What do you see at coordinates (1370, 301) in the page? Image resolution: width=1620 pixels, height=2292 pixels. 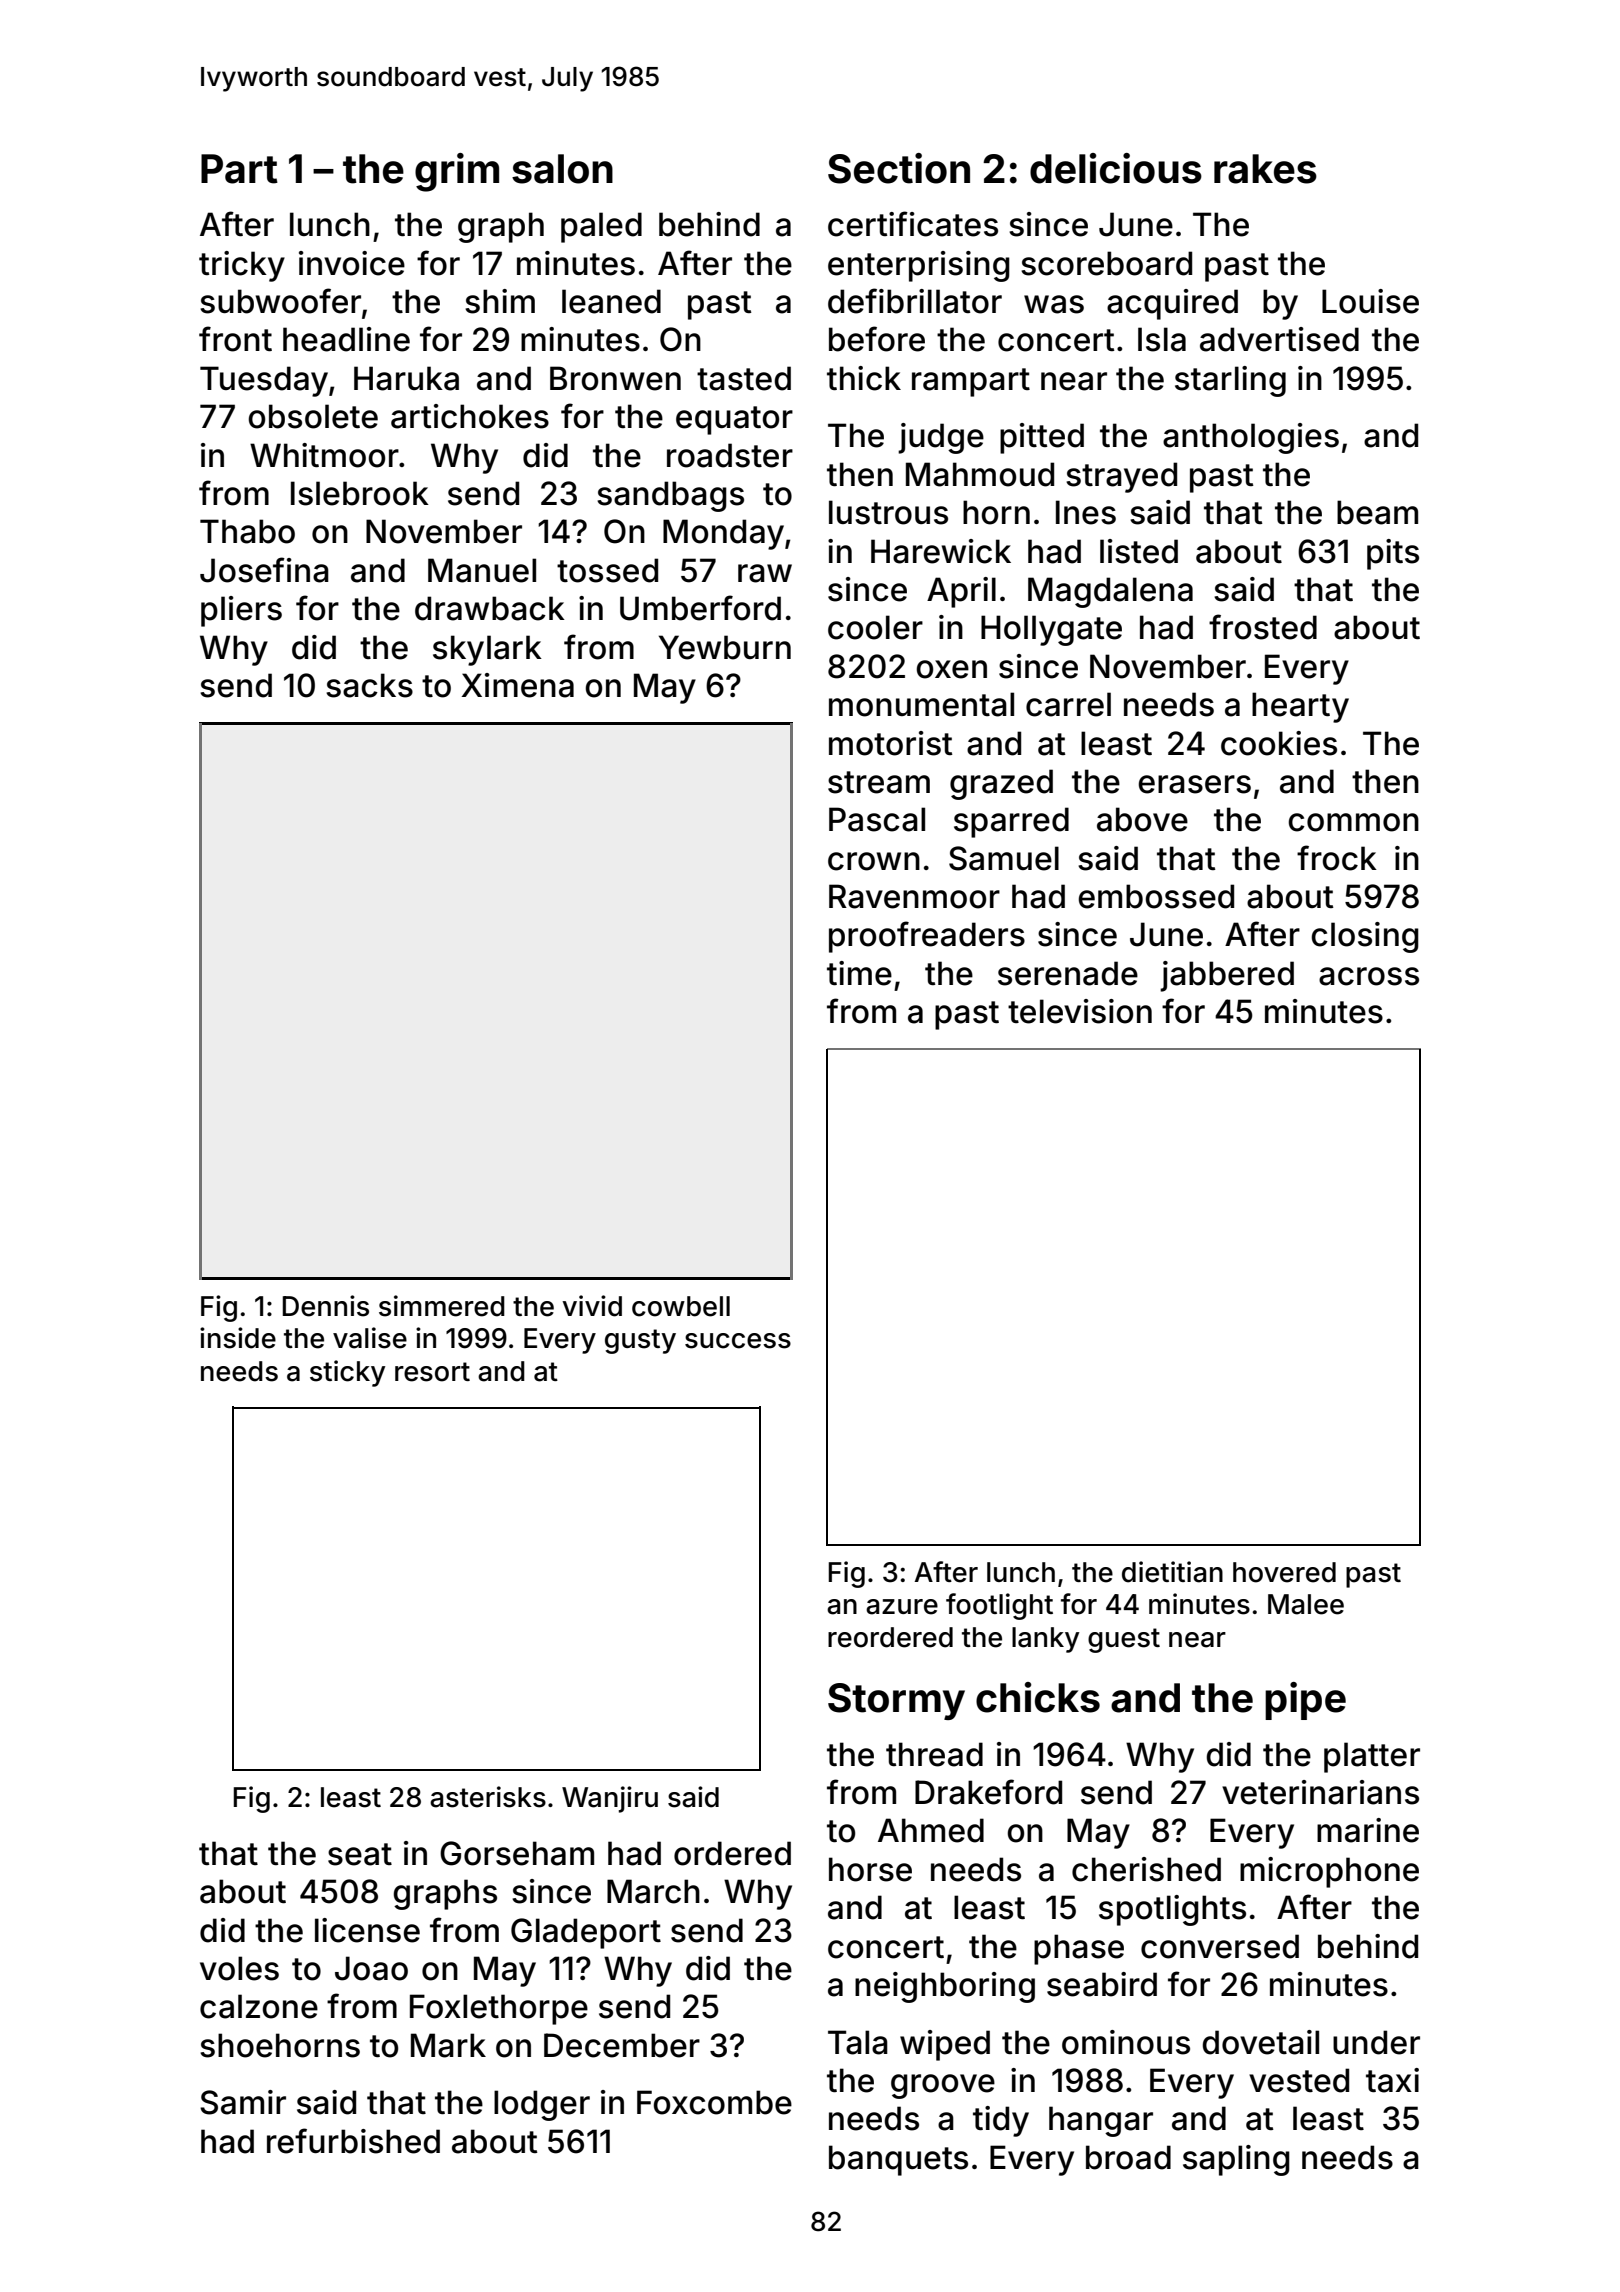 I see `Louise` at bounding box center [1370, 301].
